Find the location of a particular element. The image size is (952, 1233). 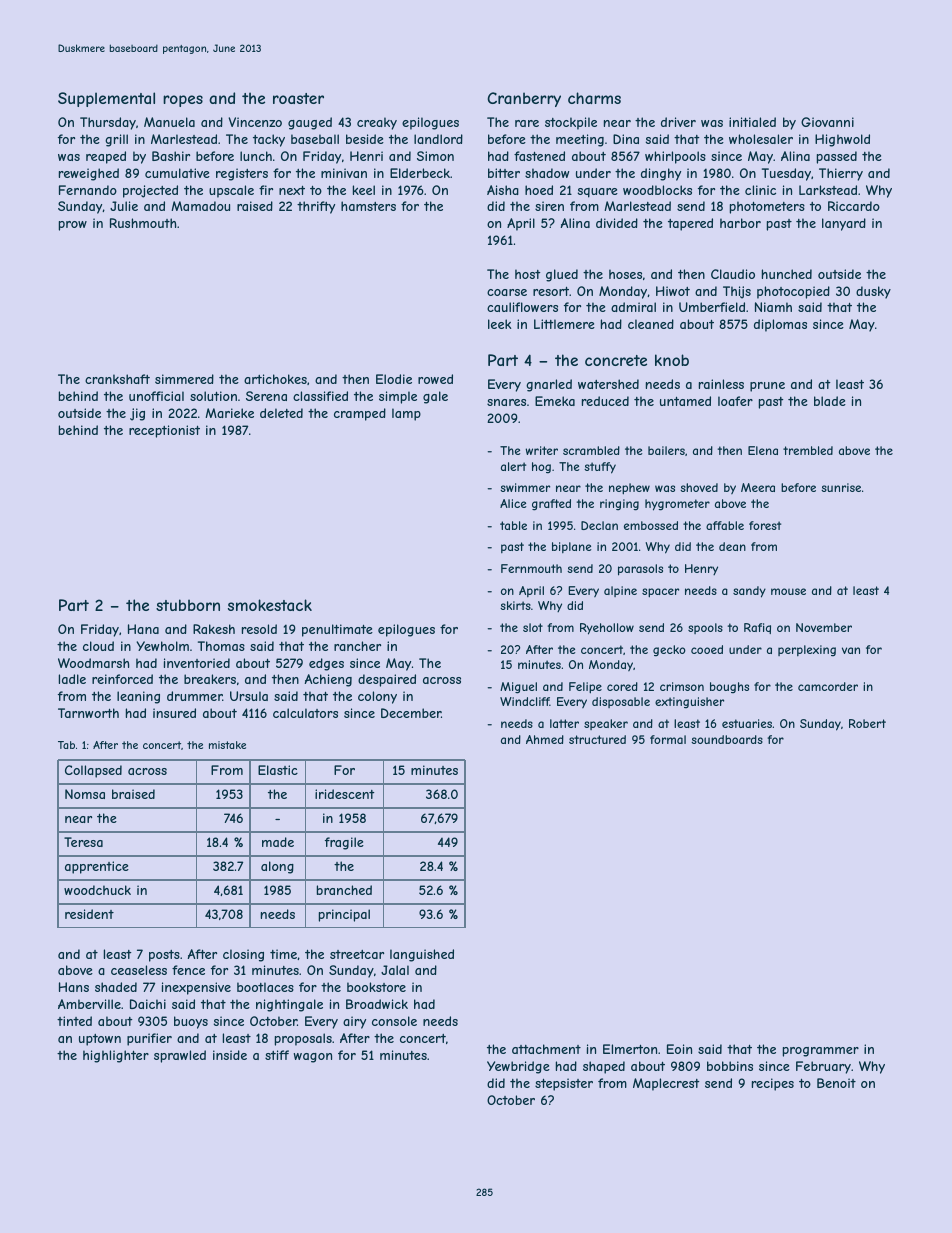

inside is located at coordinates (230, 1055).
